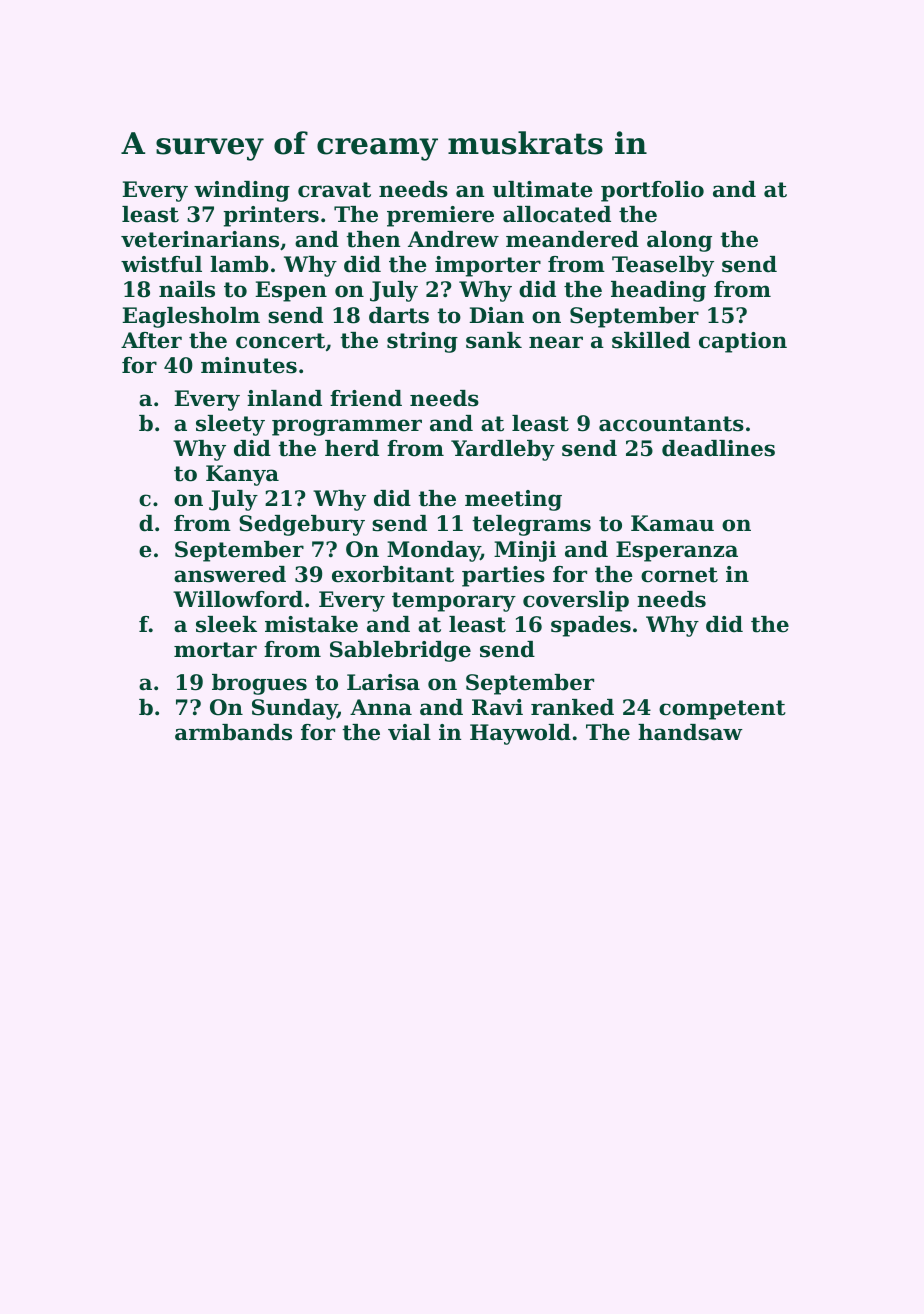 The image size is (924, 1314). Describe the element at coordinates (352, 448) in the image. I see `herd` at that location.
